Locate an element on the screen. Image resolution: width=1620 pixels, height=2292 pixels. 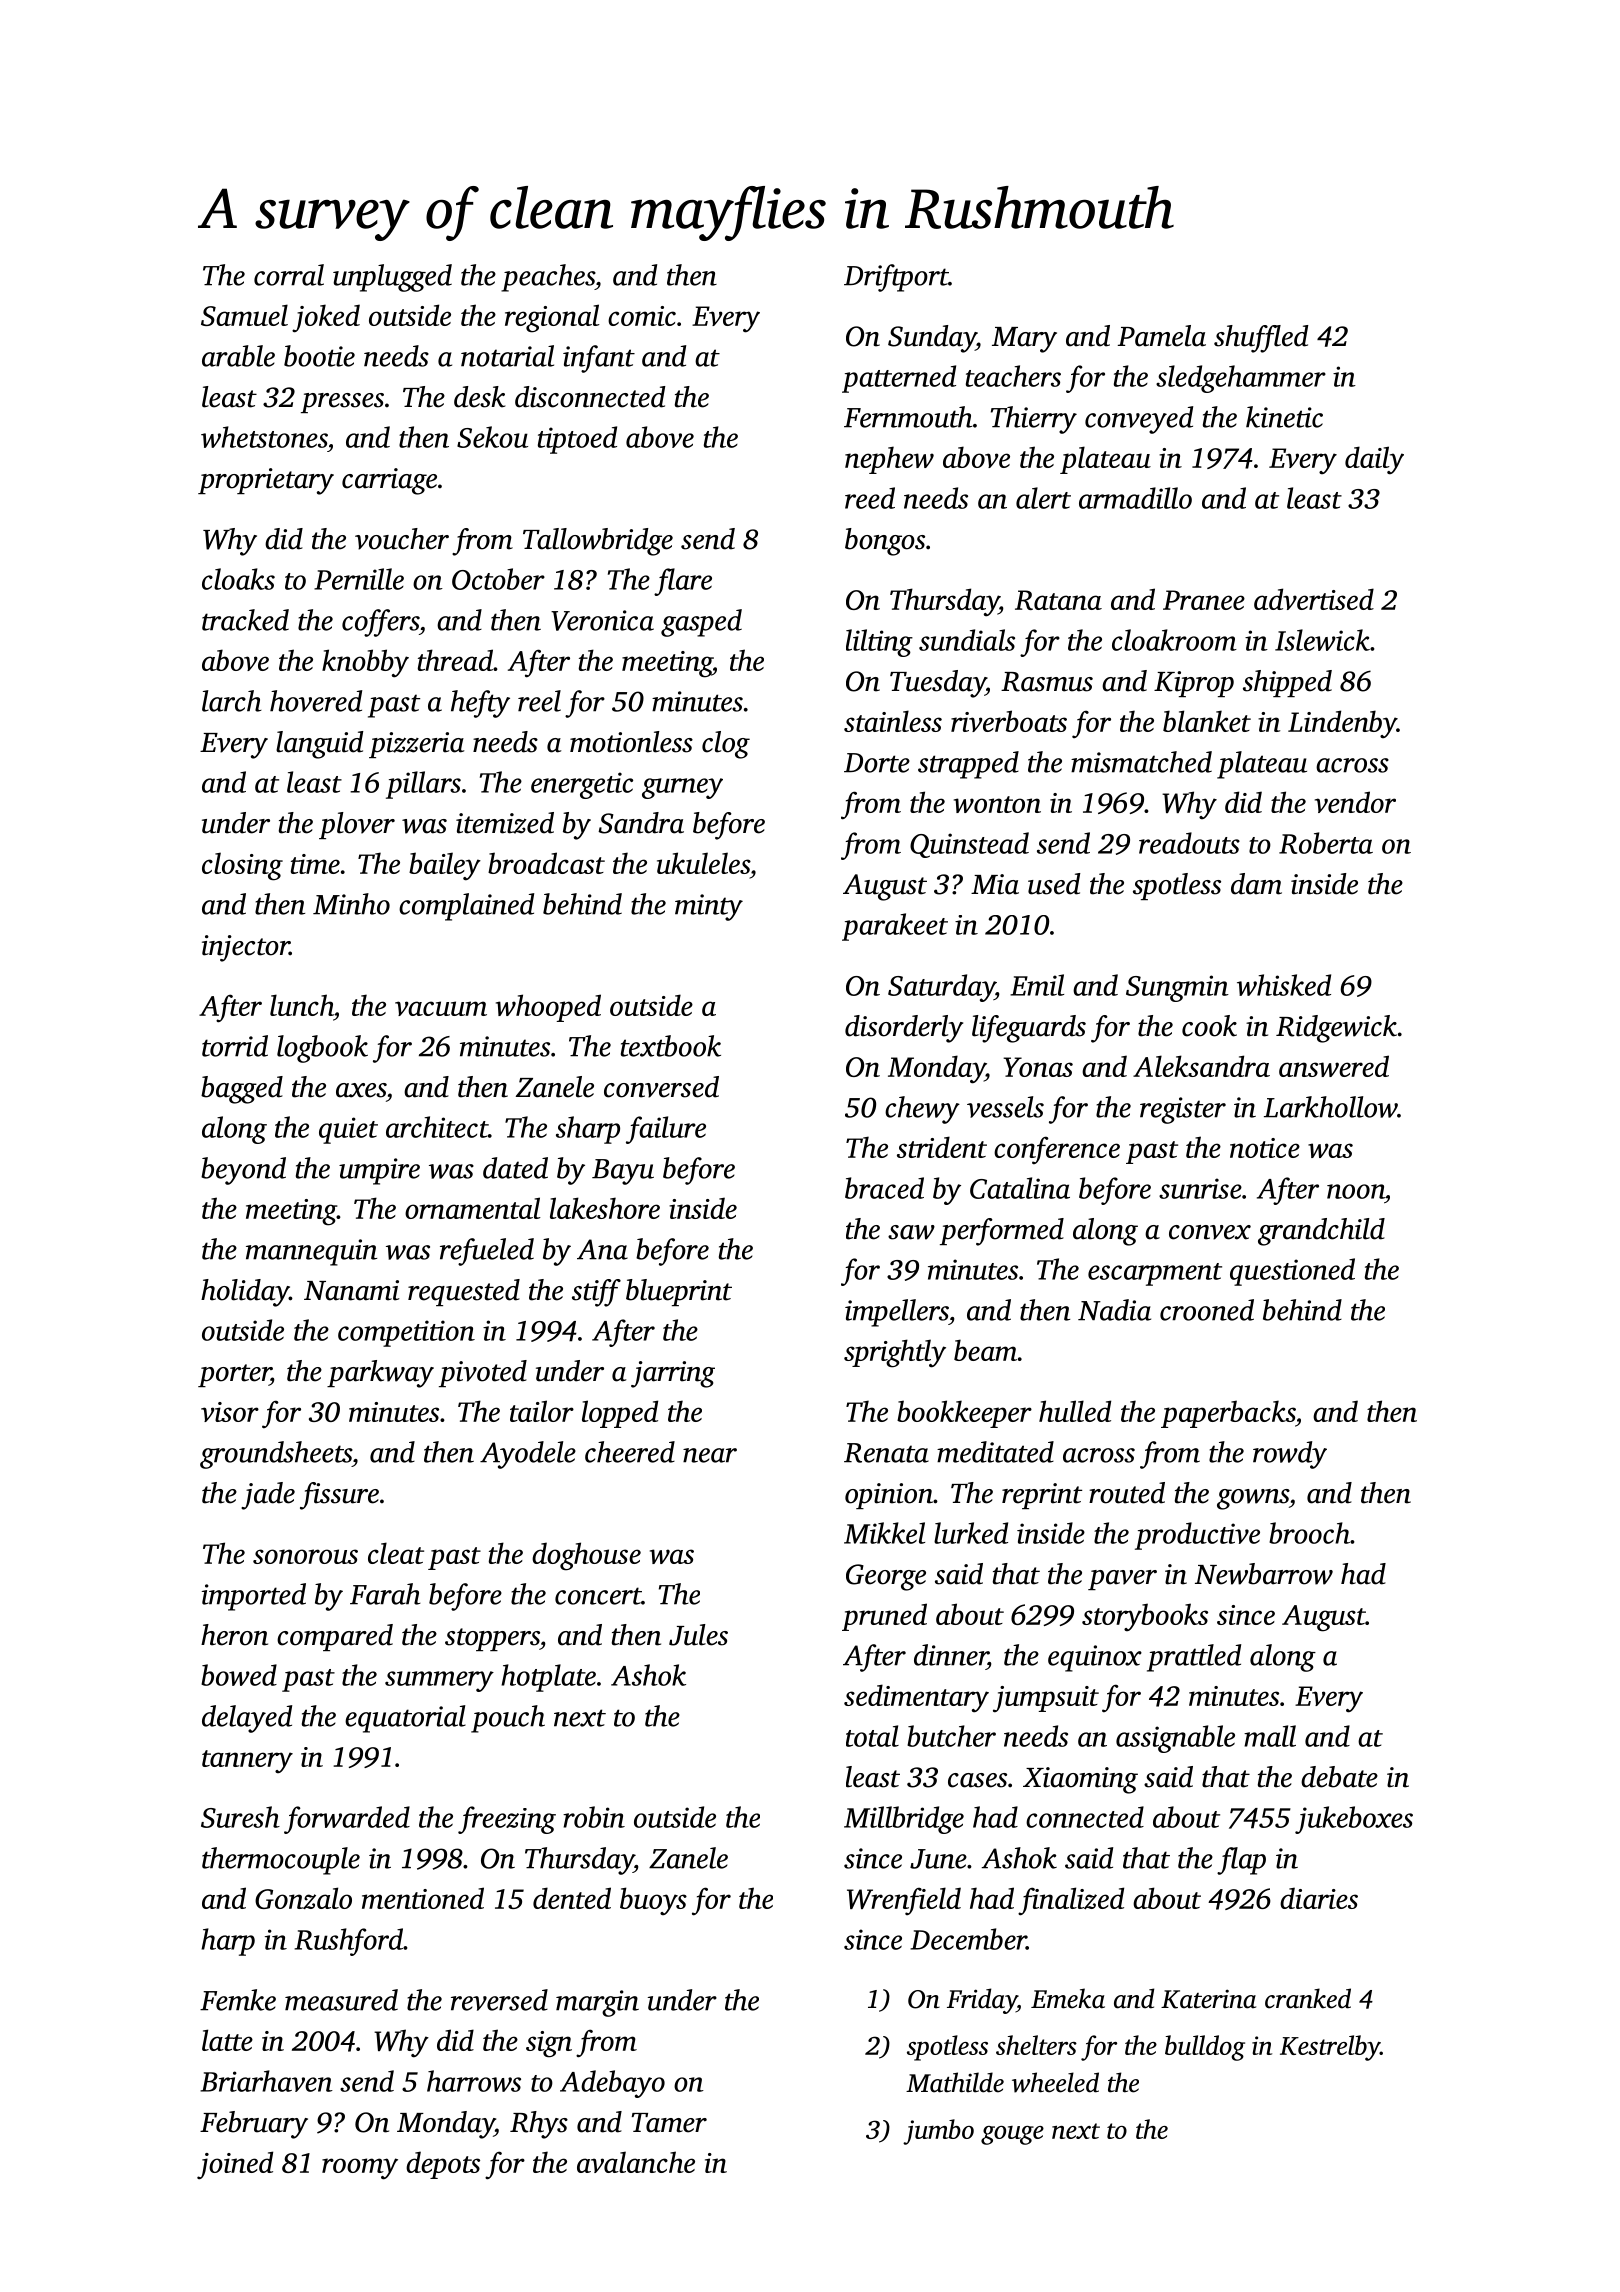
Suresh is located at coordinates (240, 1817).
